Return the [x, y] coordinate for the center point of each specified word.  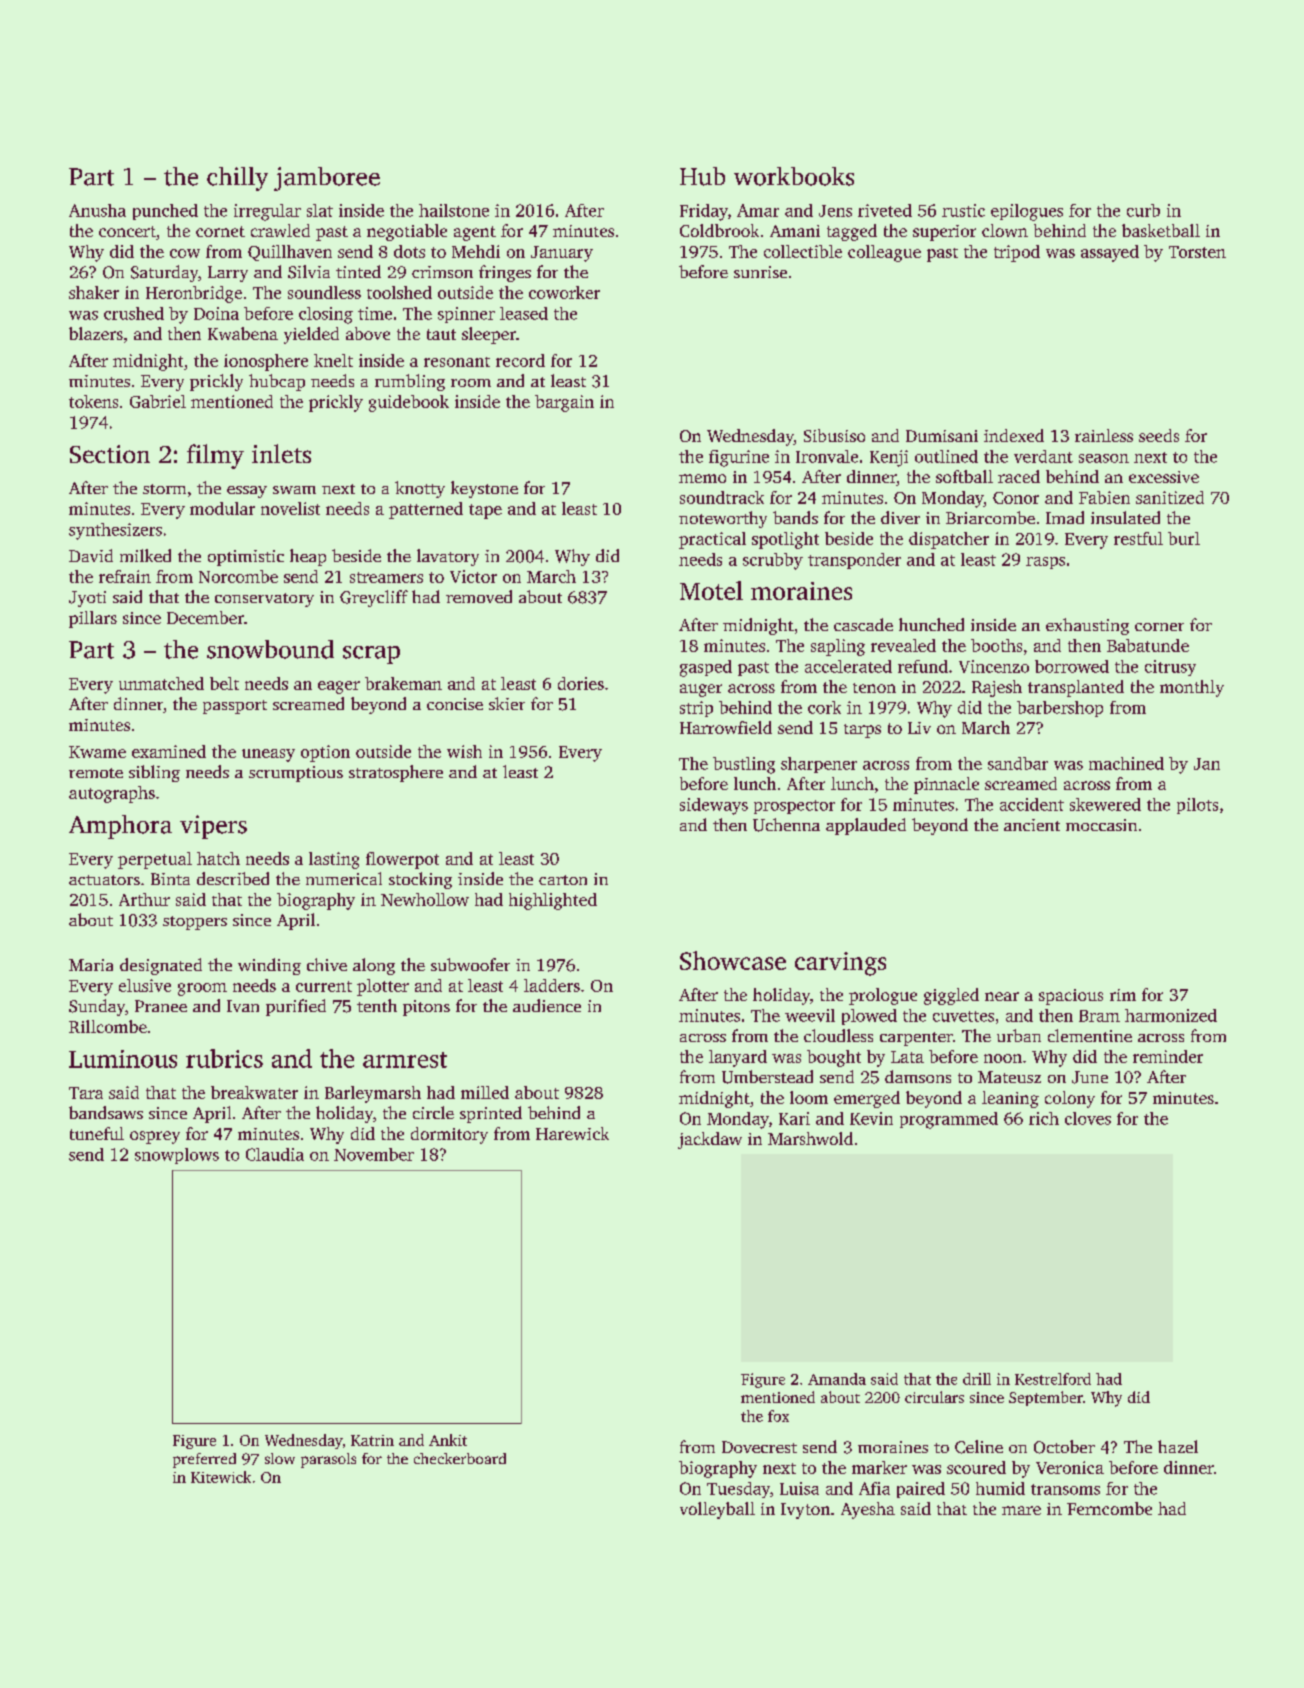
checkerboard [460, 1458]
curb [1143, 210]
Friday [704, 212]
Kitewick [221, 1477]
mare [1021, 1510]
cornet [220, 231]
